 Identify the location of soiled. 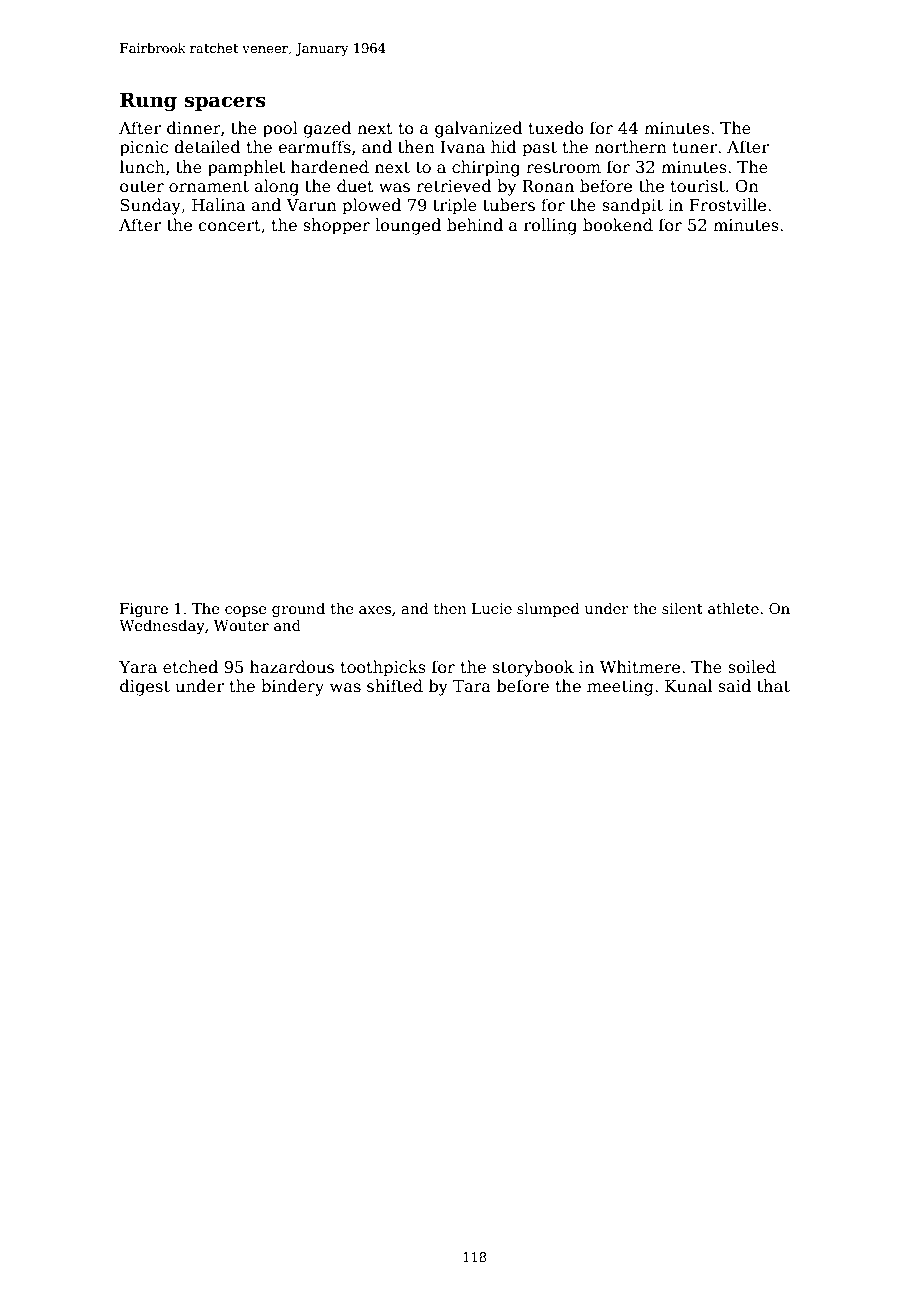
(752, 666).
